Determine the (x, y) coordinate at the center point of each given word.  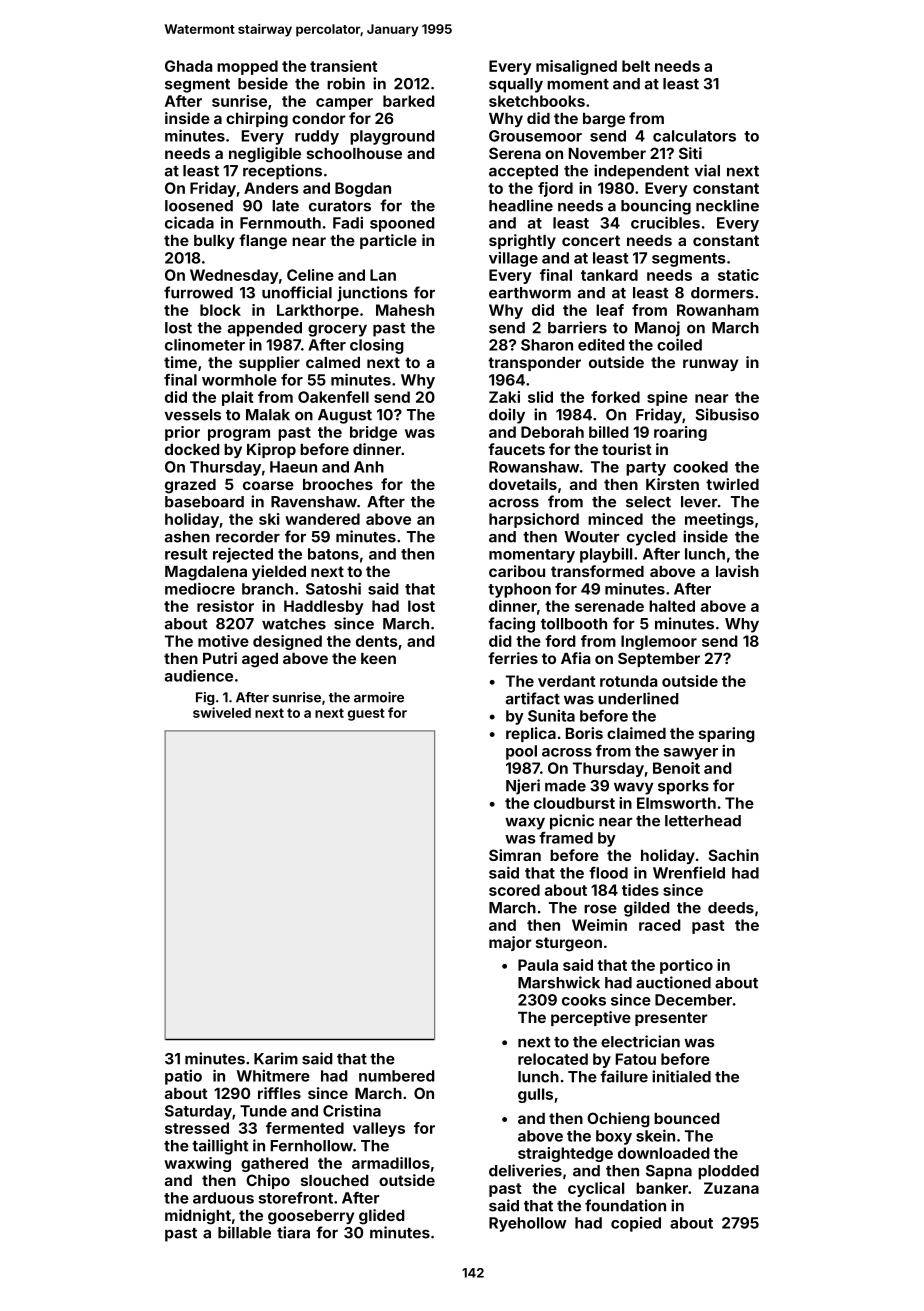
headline (521, 205)
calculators (694, 136)
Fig (205, 698)
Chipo (268, 1181)
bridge (373, 433)
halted (672, 606)
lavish (737, 571)
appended (265, 329)
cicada (189, 222)
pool (521, 752)
